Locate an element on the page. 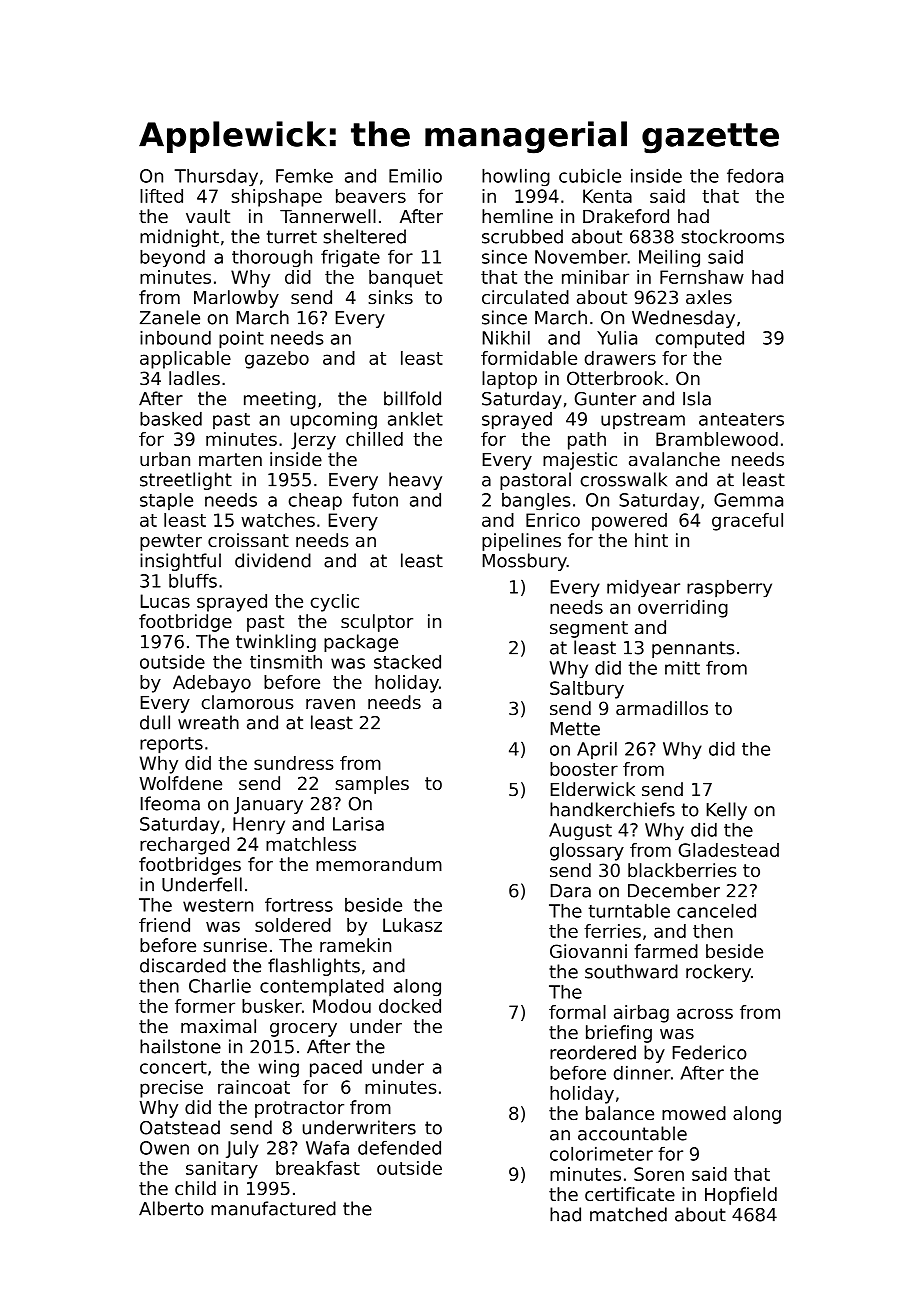  Gladestead is located at coordinates (729, 850).
